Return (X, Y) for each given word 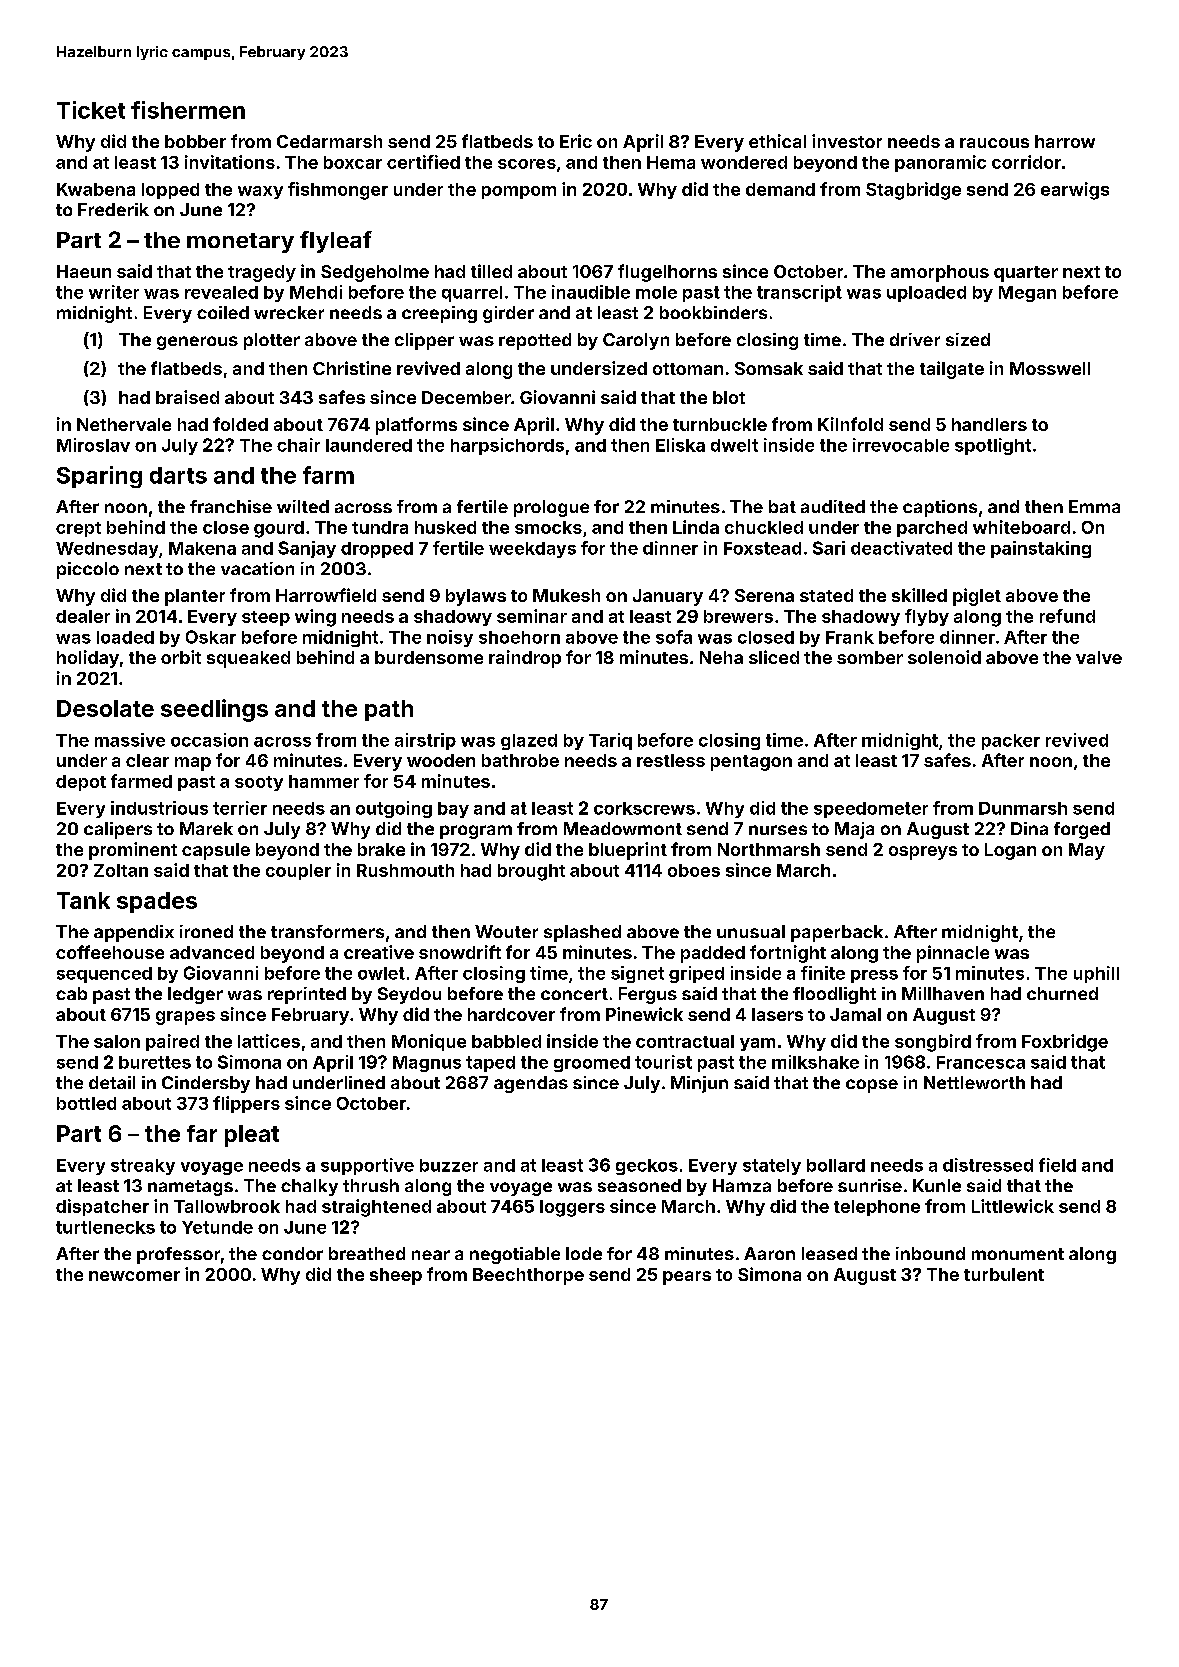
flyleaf (336, 242)
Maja (854, 830)
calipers (118, 830)
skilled (919, 595)
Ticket (91, 110)
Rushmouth (405, 870)
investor (847, 141)
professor (178, 1255)
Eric (576, 141)
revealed (221, 292)
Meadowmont (623, 828)
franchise (231, 506)
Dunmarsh (1023, 808)
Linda (696, 527)
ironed (206, 931)
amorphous (940, 273)
